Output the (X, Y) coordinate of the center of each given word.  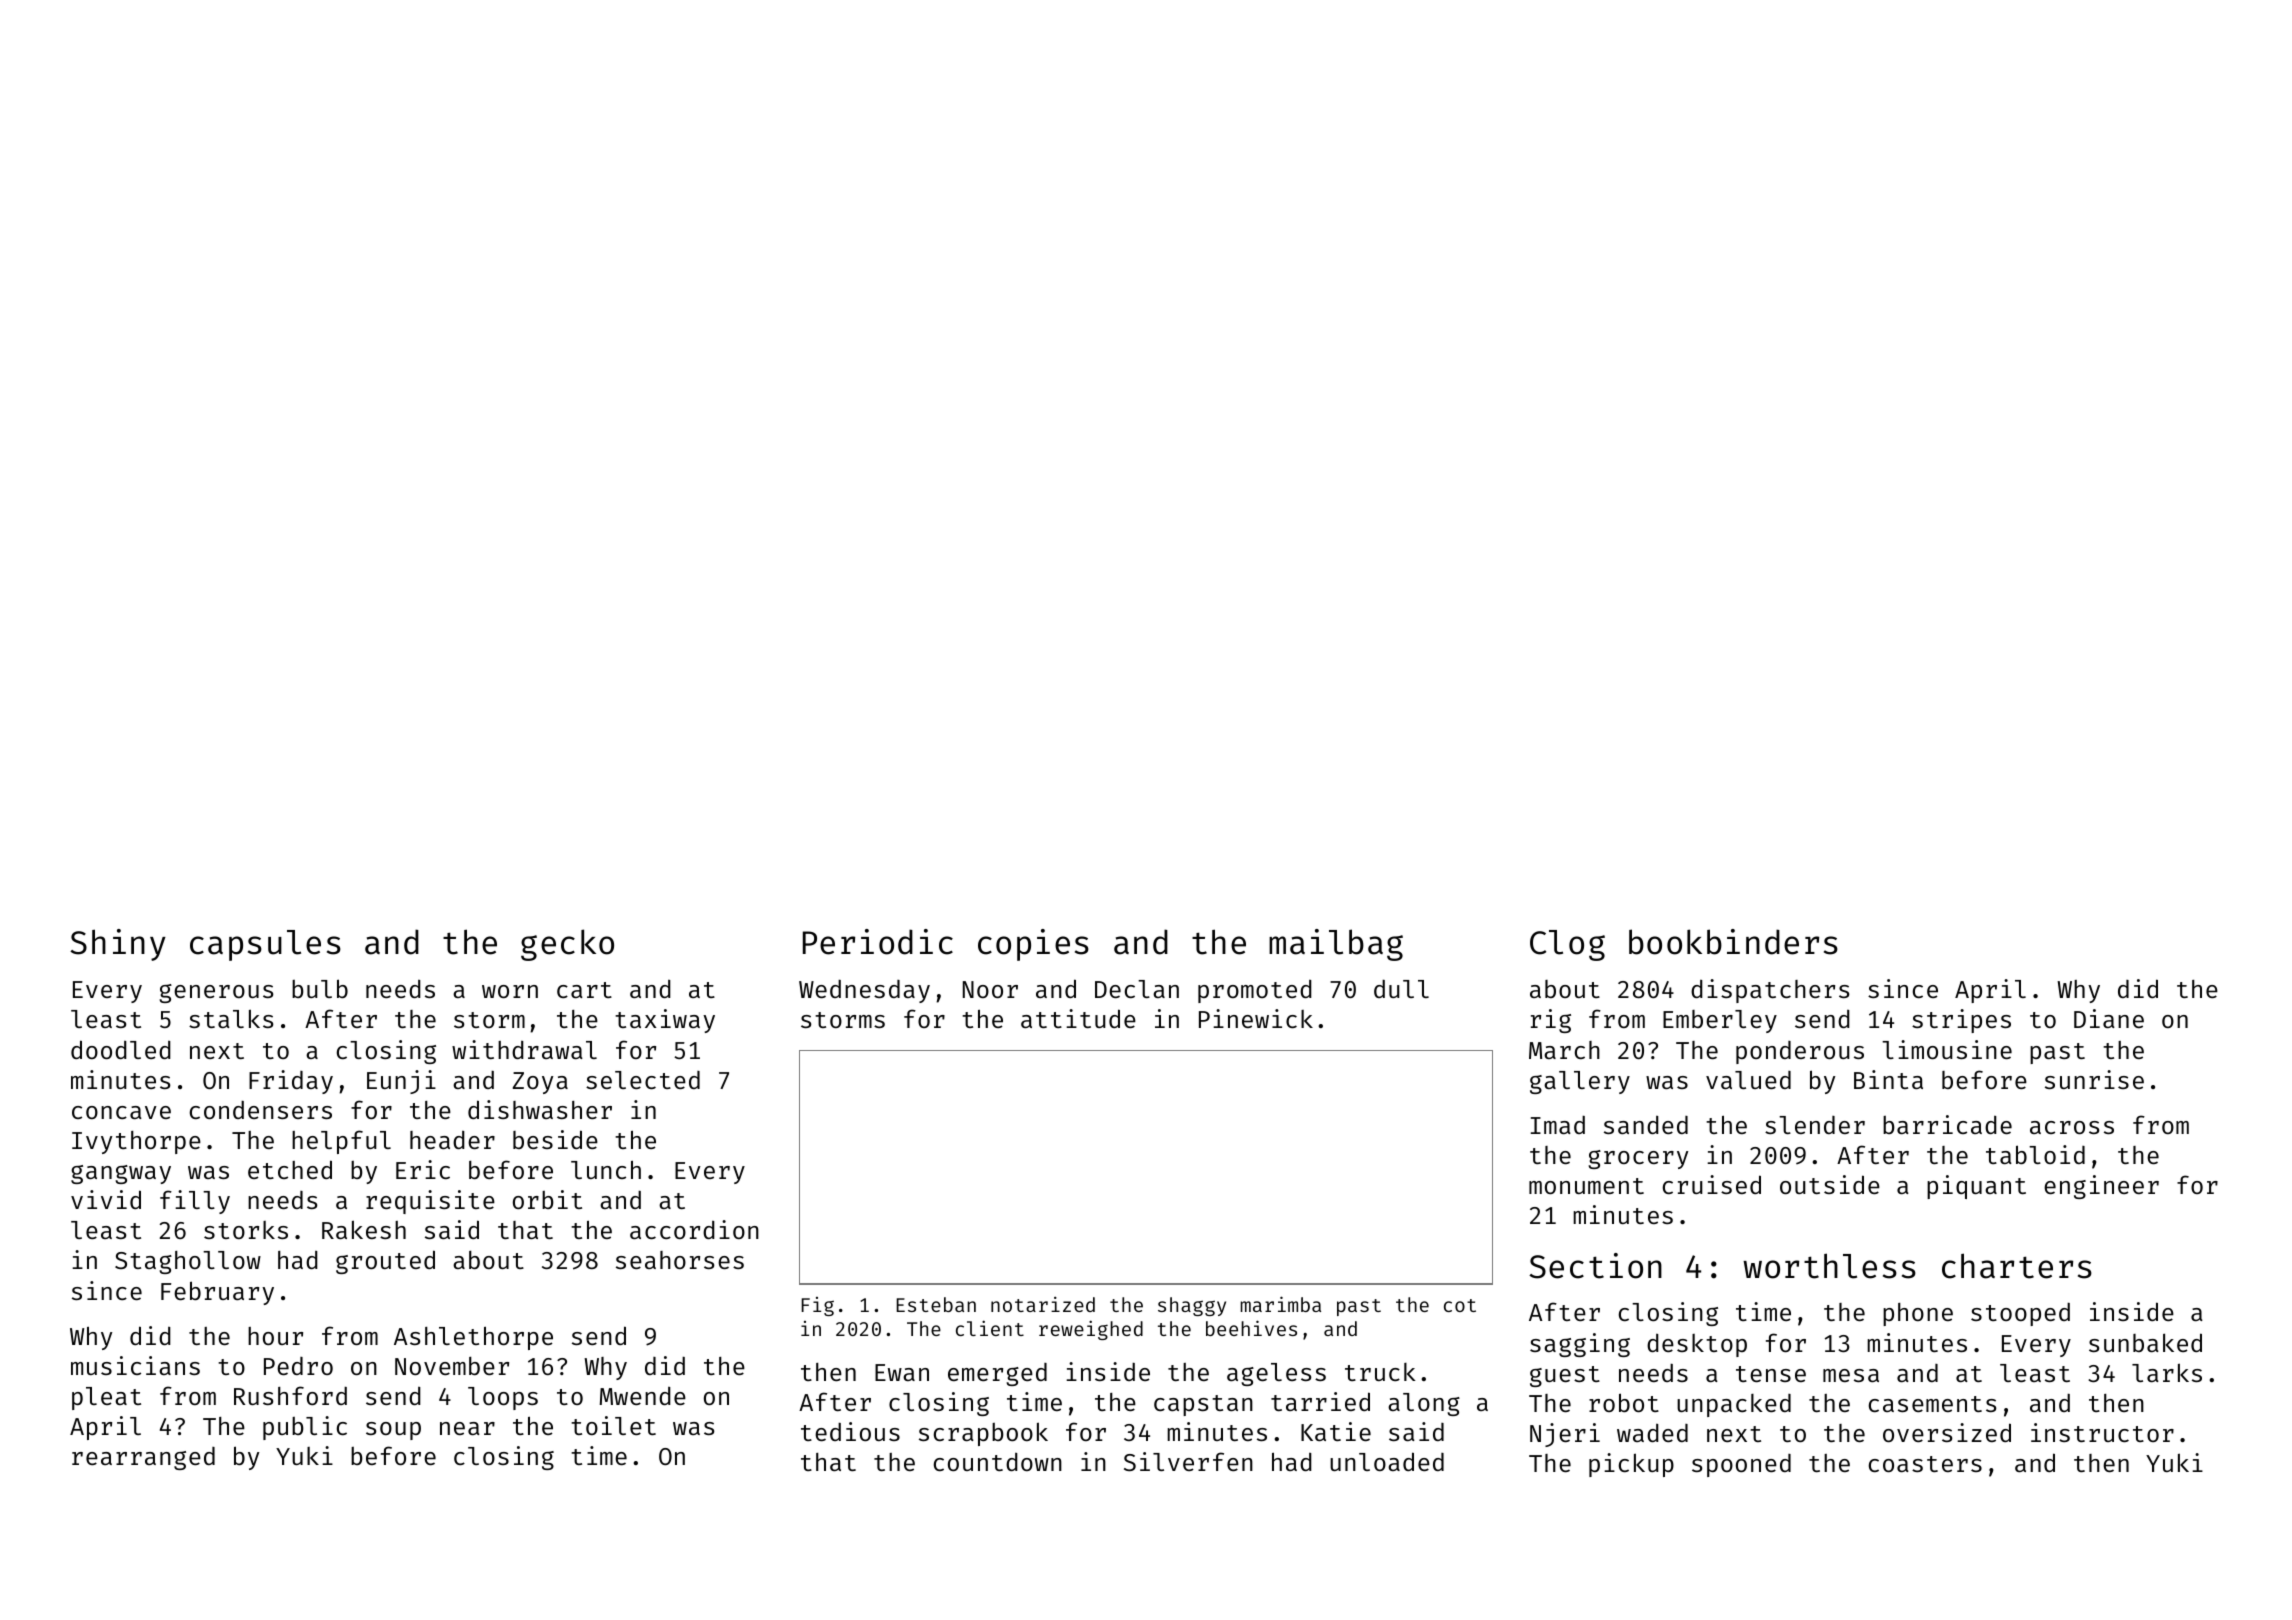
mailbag (1336, 945)
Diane (2109, 1018)
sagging (1580, 1345)
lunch (606, 1170)
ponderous (1800, 1052)
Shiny (118, 945)
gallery (1580, 1082)
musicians (135, 1365)
